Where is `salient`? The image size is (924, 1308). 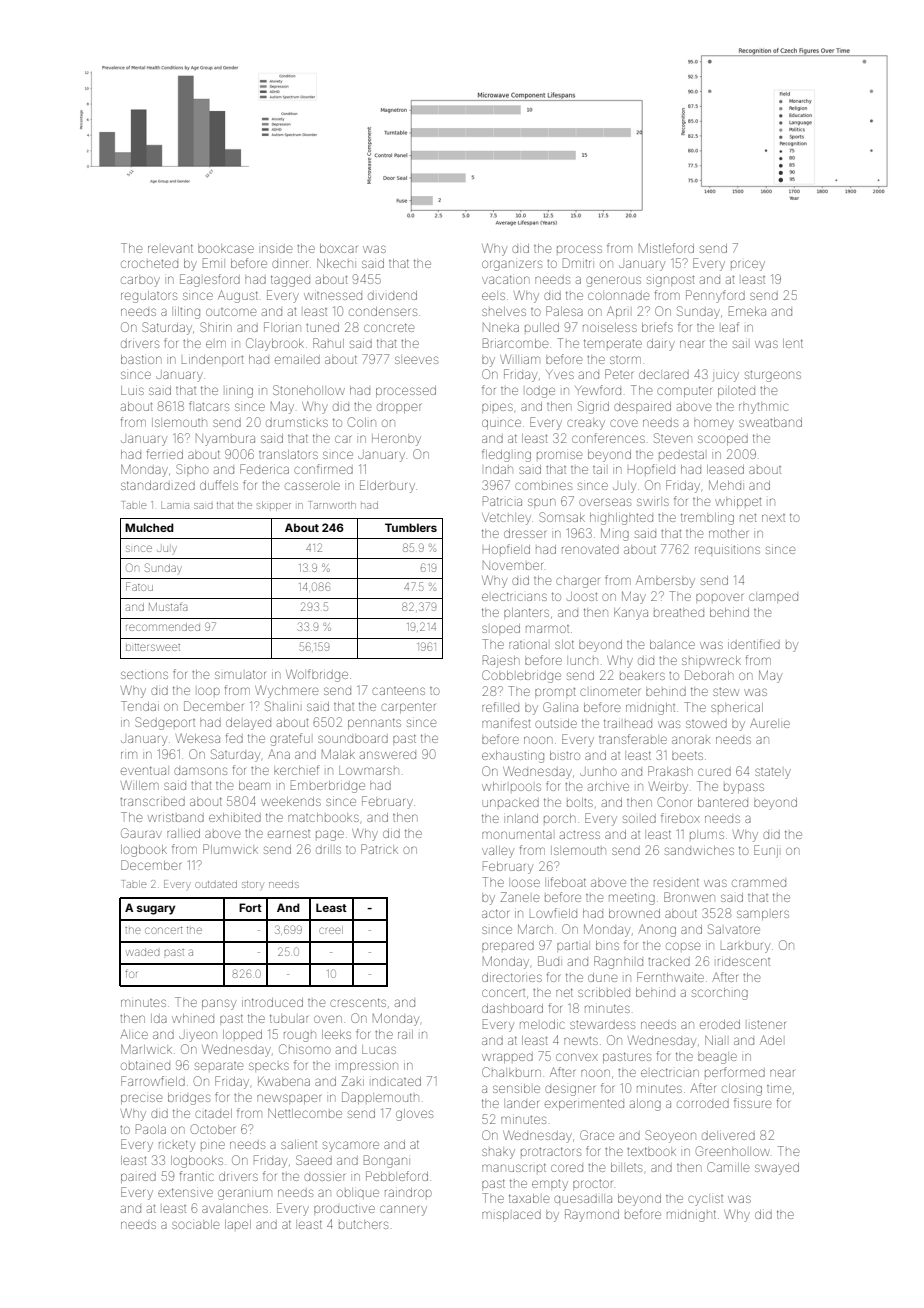
salient is located at coordinates (299, 1144).
